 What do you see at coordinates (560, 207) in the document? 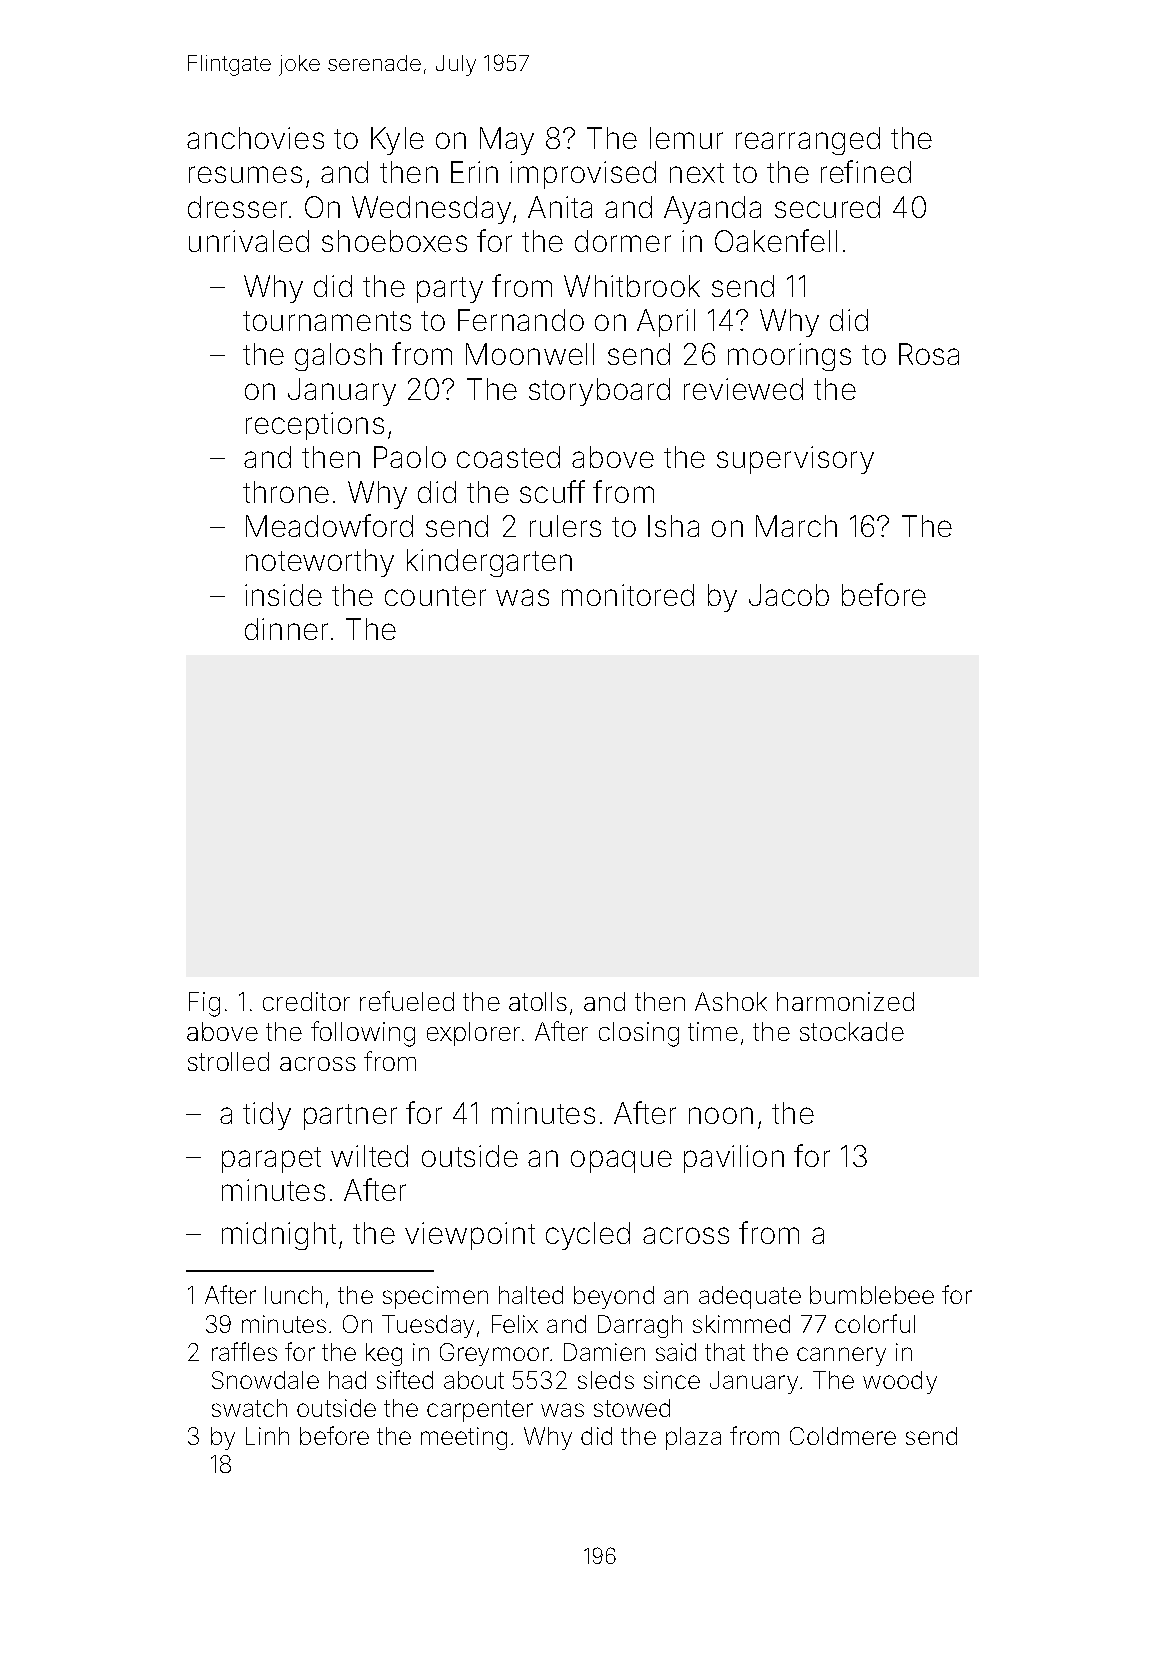
I see `Anita` at bounding box center [560, 207].
